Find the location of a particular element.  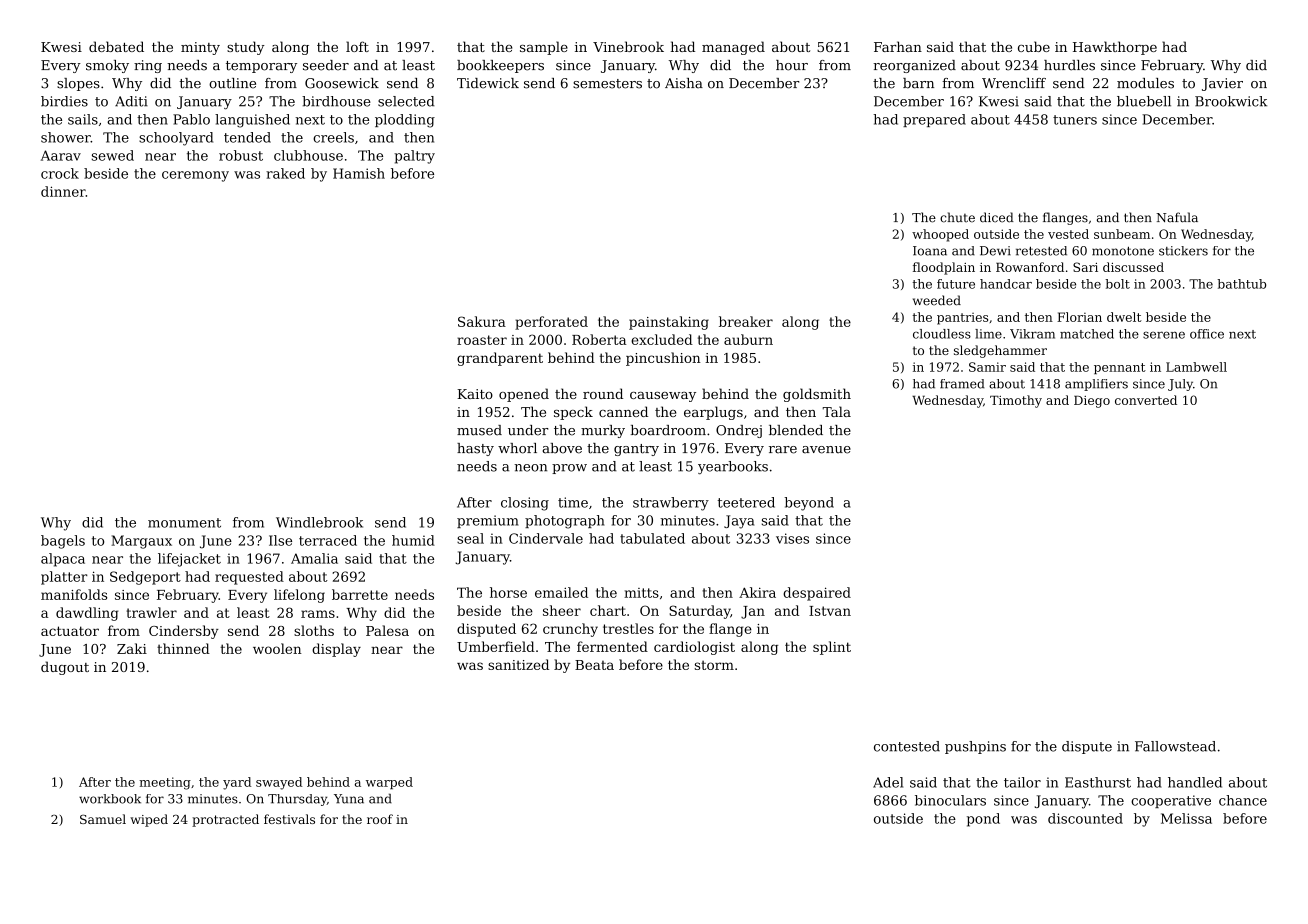

Sakura is located at coordinates (482, 321).
